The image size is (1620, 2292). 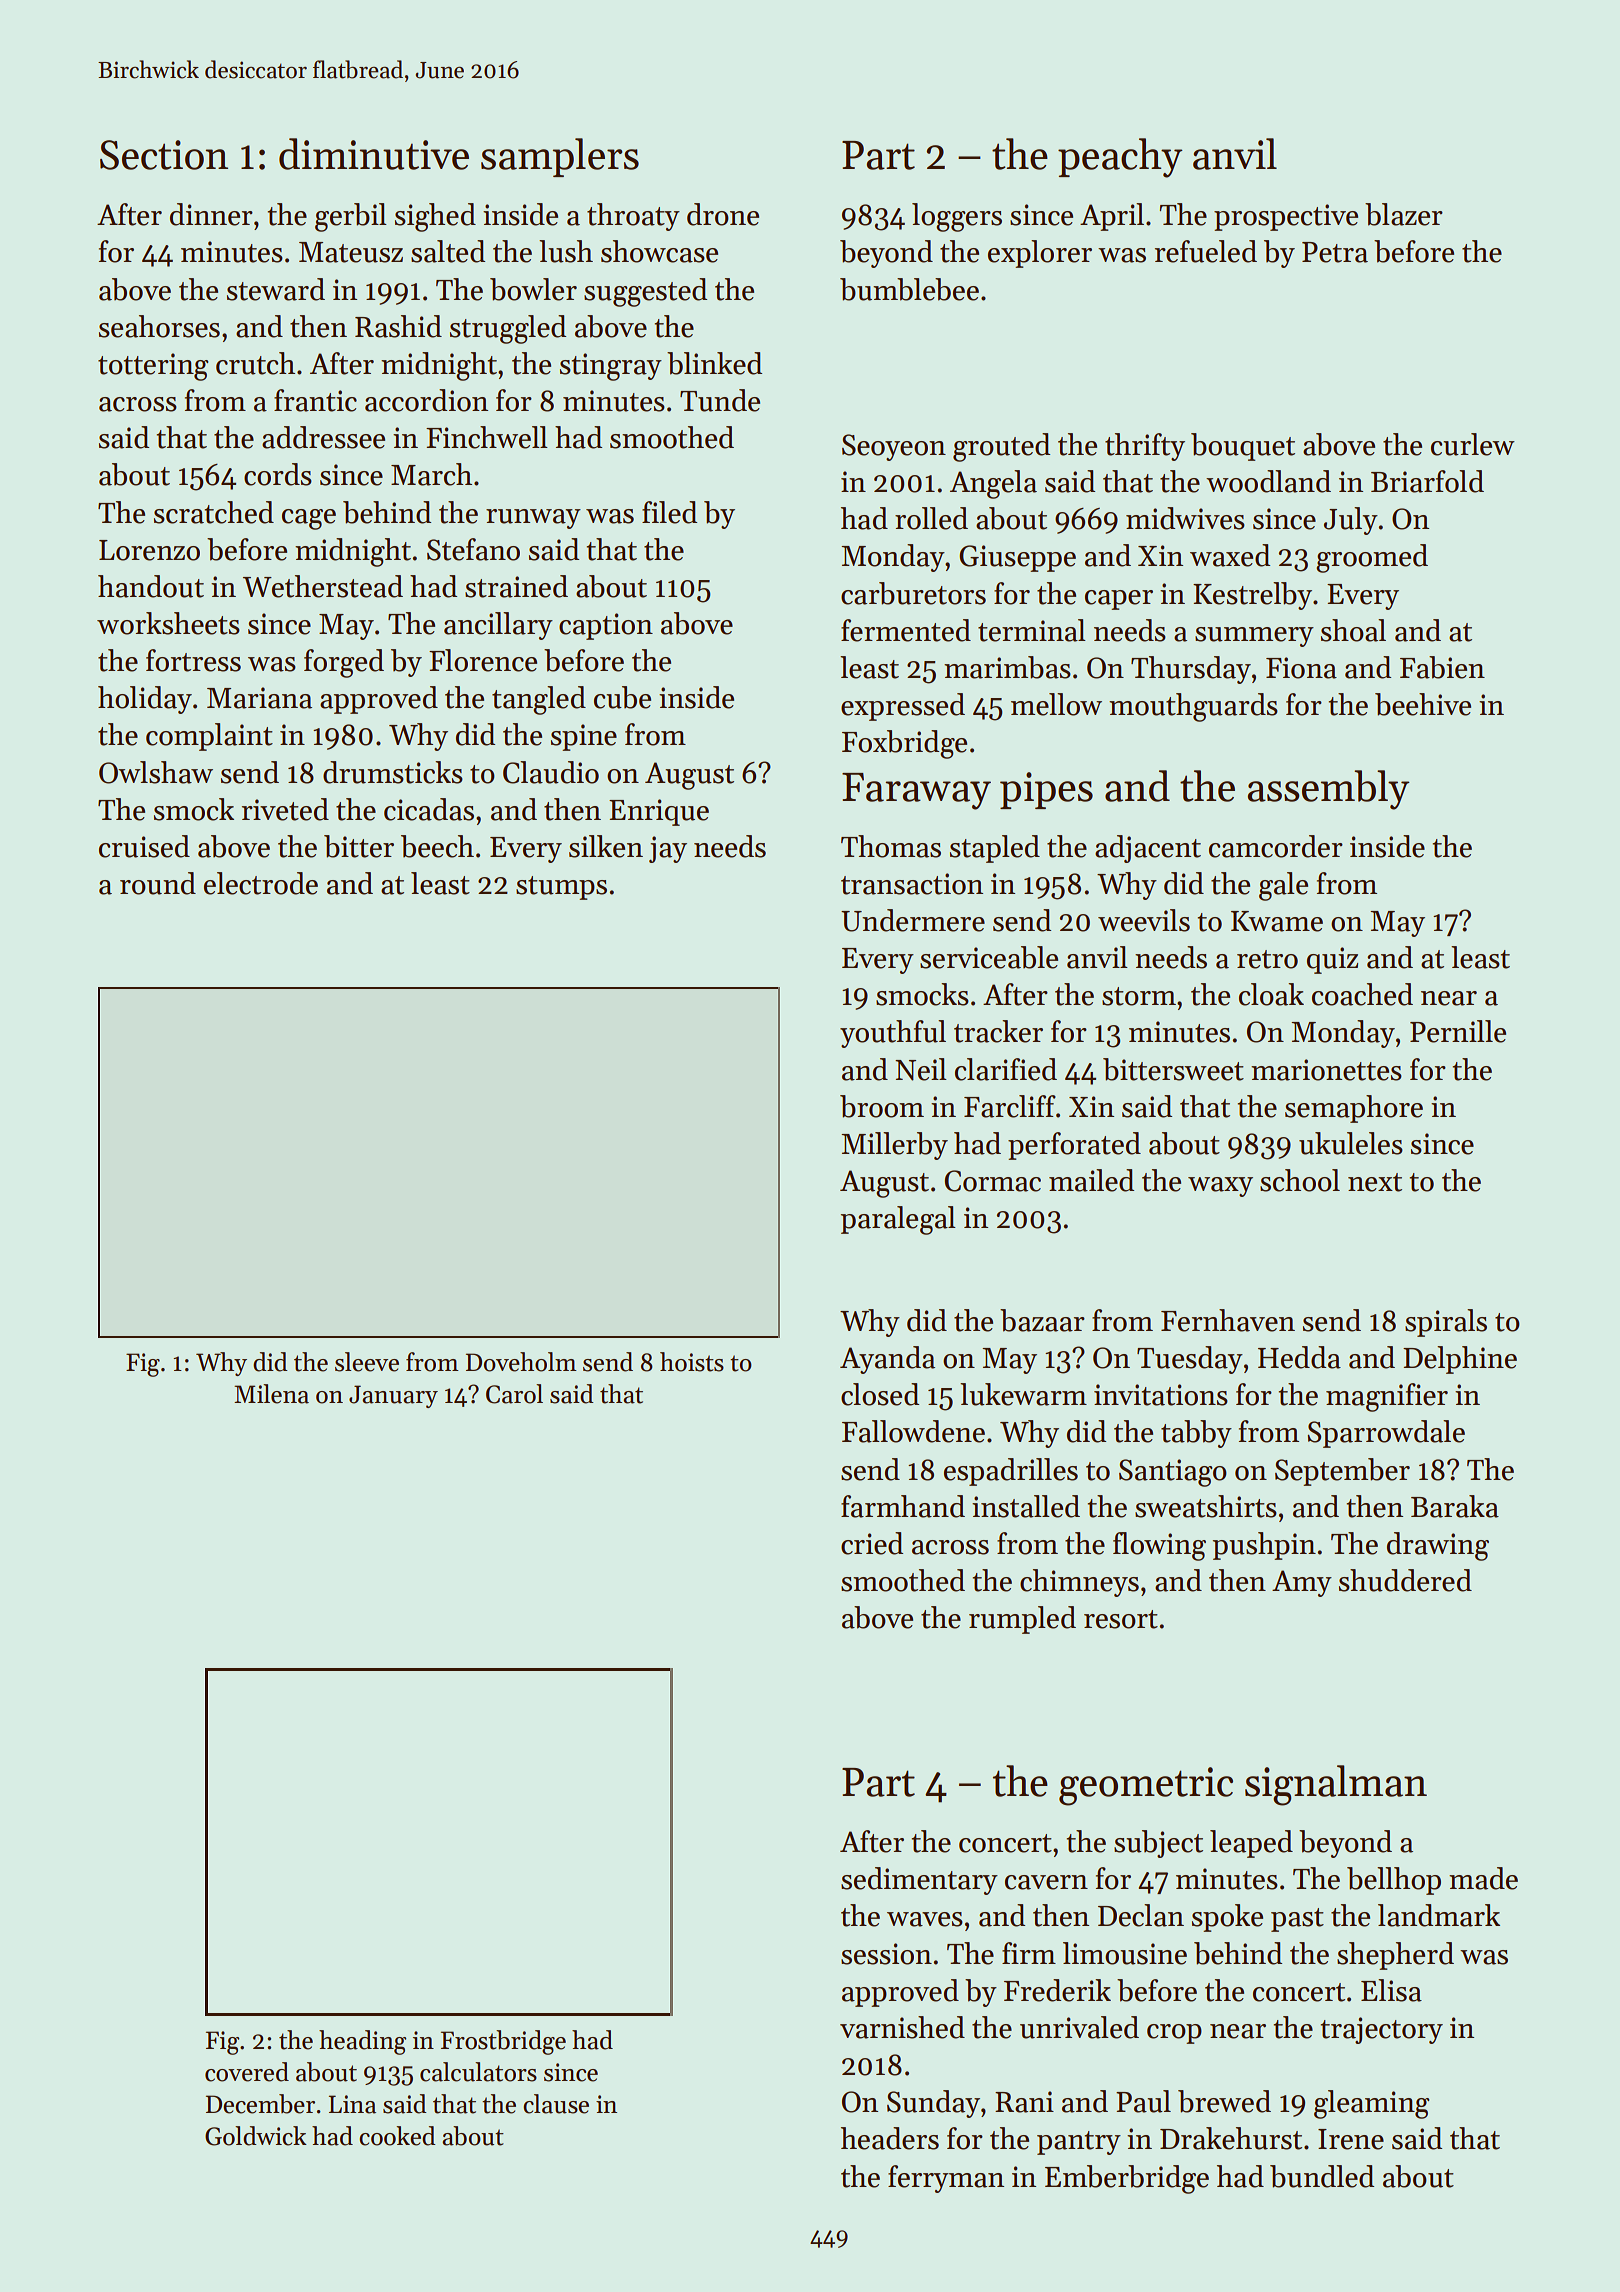 What do you see at coordinates (158, 883) in the image?
I see `round` at bounding box center [158, 883].
